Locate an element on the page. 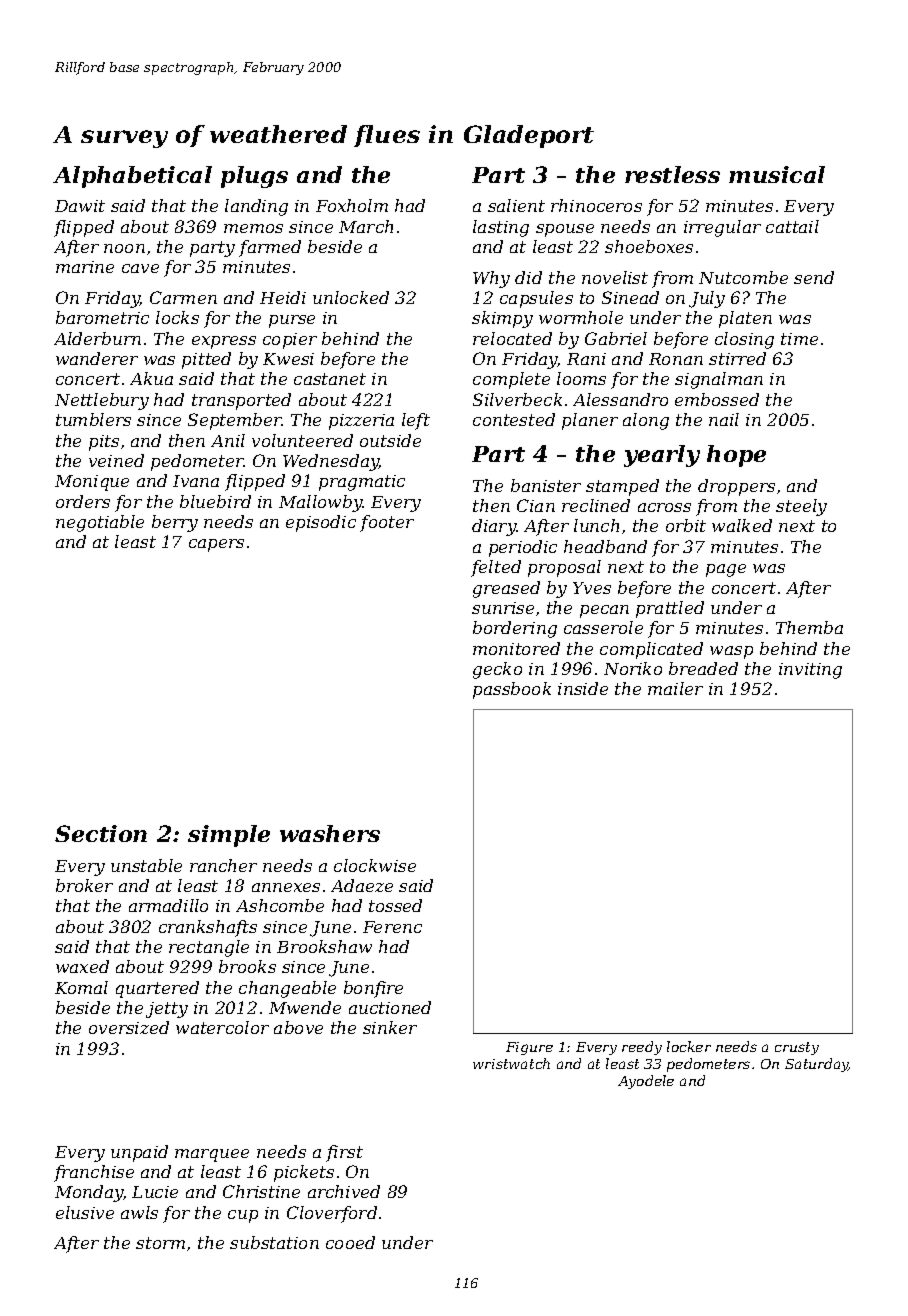  lunch is located at coordinates (596, 525).
